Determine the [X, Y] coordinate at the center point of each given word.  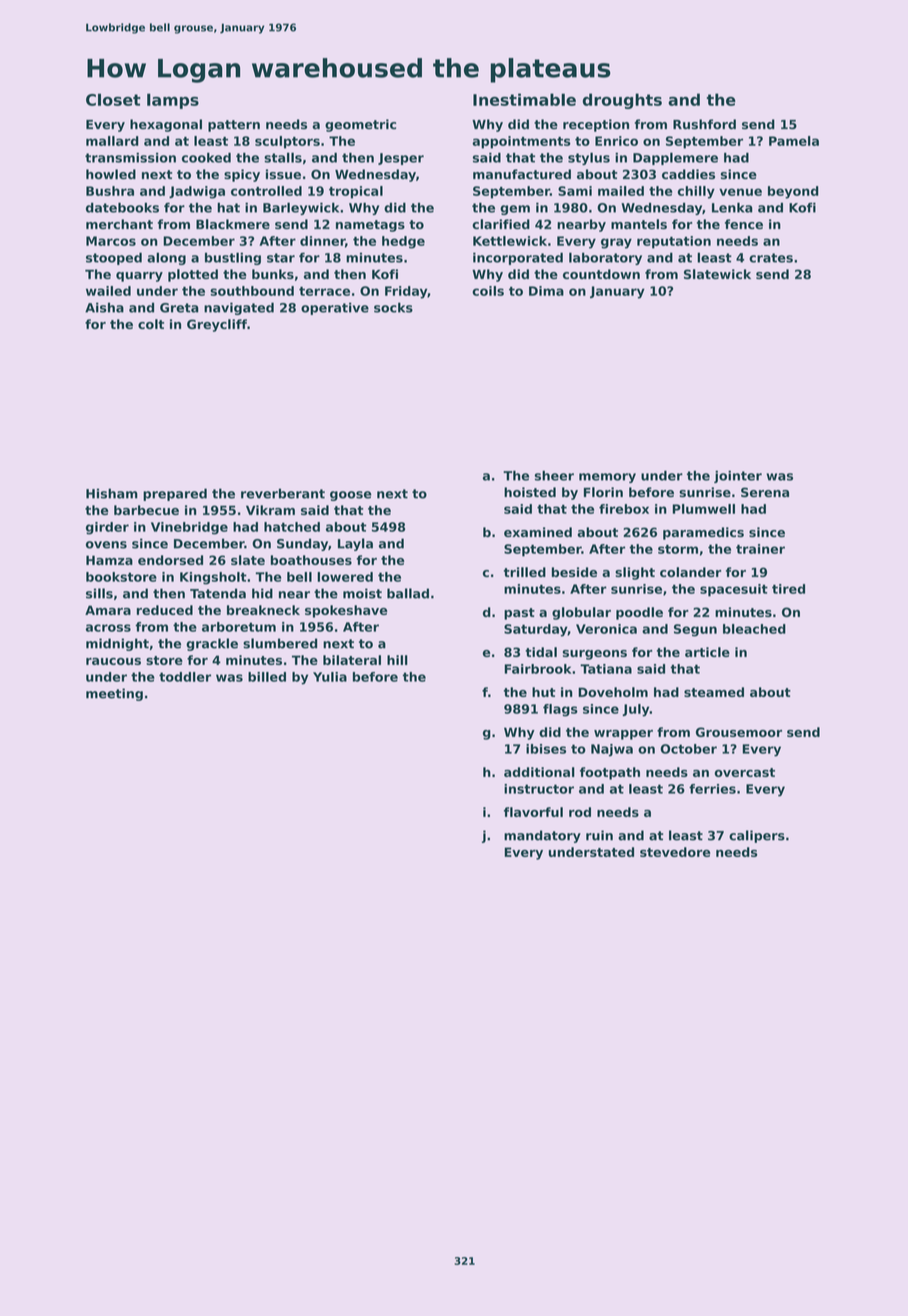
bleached [754, 629]
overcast [745, 772]
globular [581, 613]
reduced [165, 610]
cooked [206, 158]
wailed [108, 291]
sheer [554, 475]
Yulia [330, 677]
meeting [114, 694]
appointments [521, 142]
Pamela [794, 141]
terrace [324, 291]
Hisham [112, 493]
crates [771, 258]
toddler [185, 677]
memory [607, 478]
